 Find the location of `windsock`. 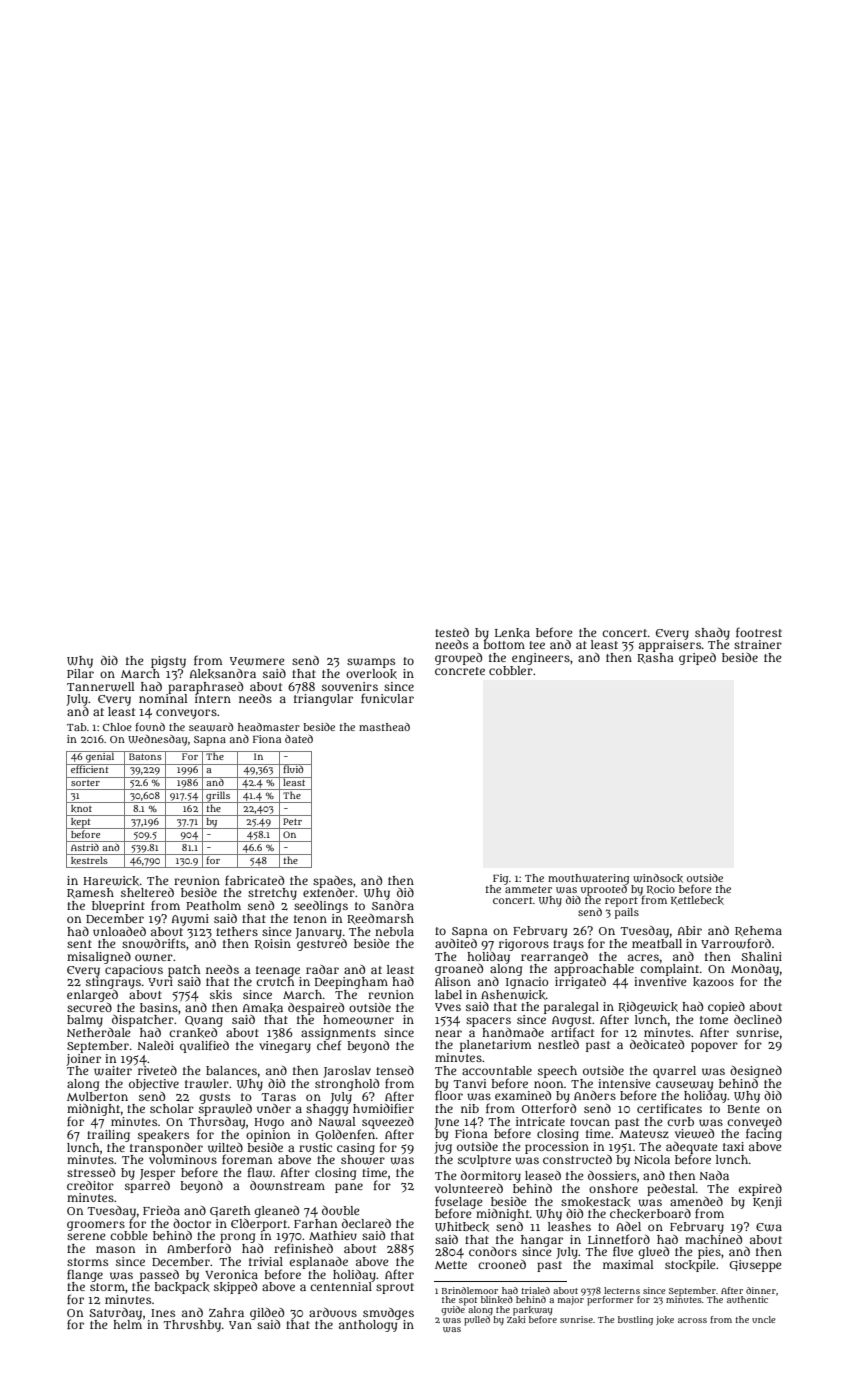

windsock is located at coordinates (658, 878).
